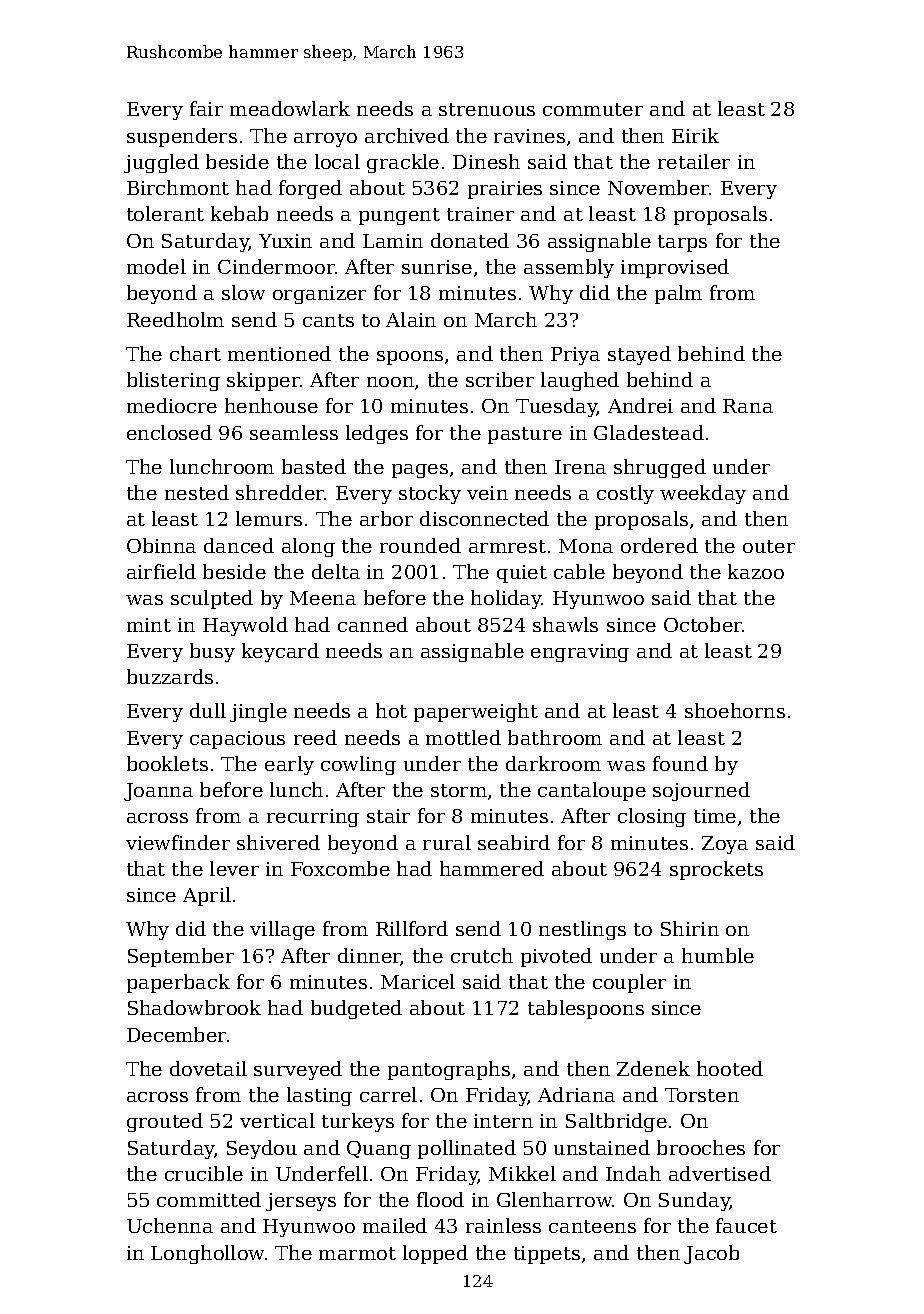  I want to click on darkroom, so click(553, 763).
